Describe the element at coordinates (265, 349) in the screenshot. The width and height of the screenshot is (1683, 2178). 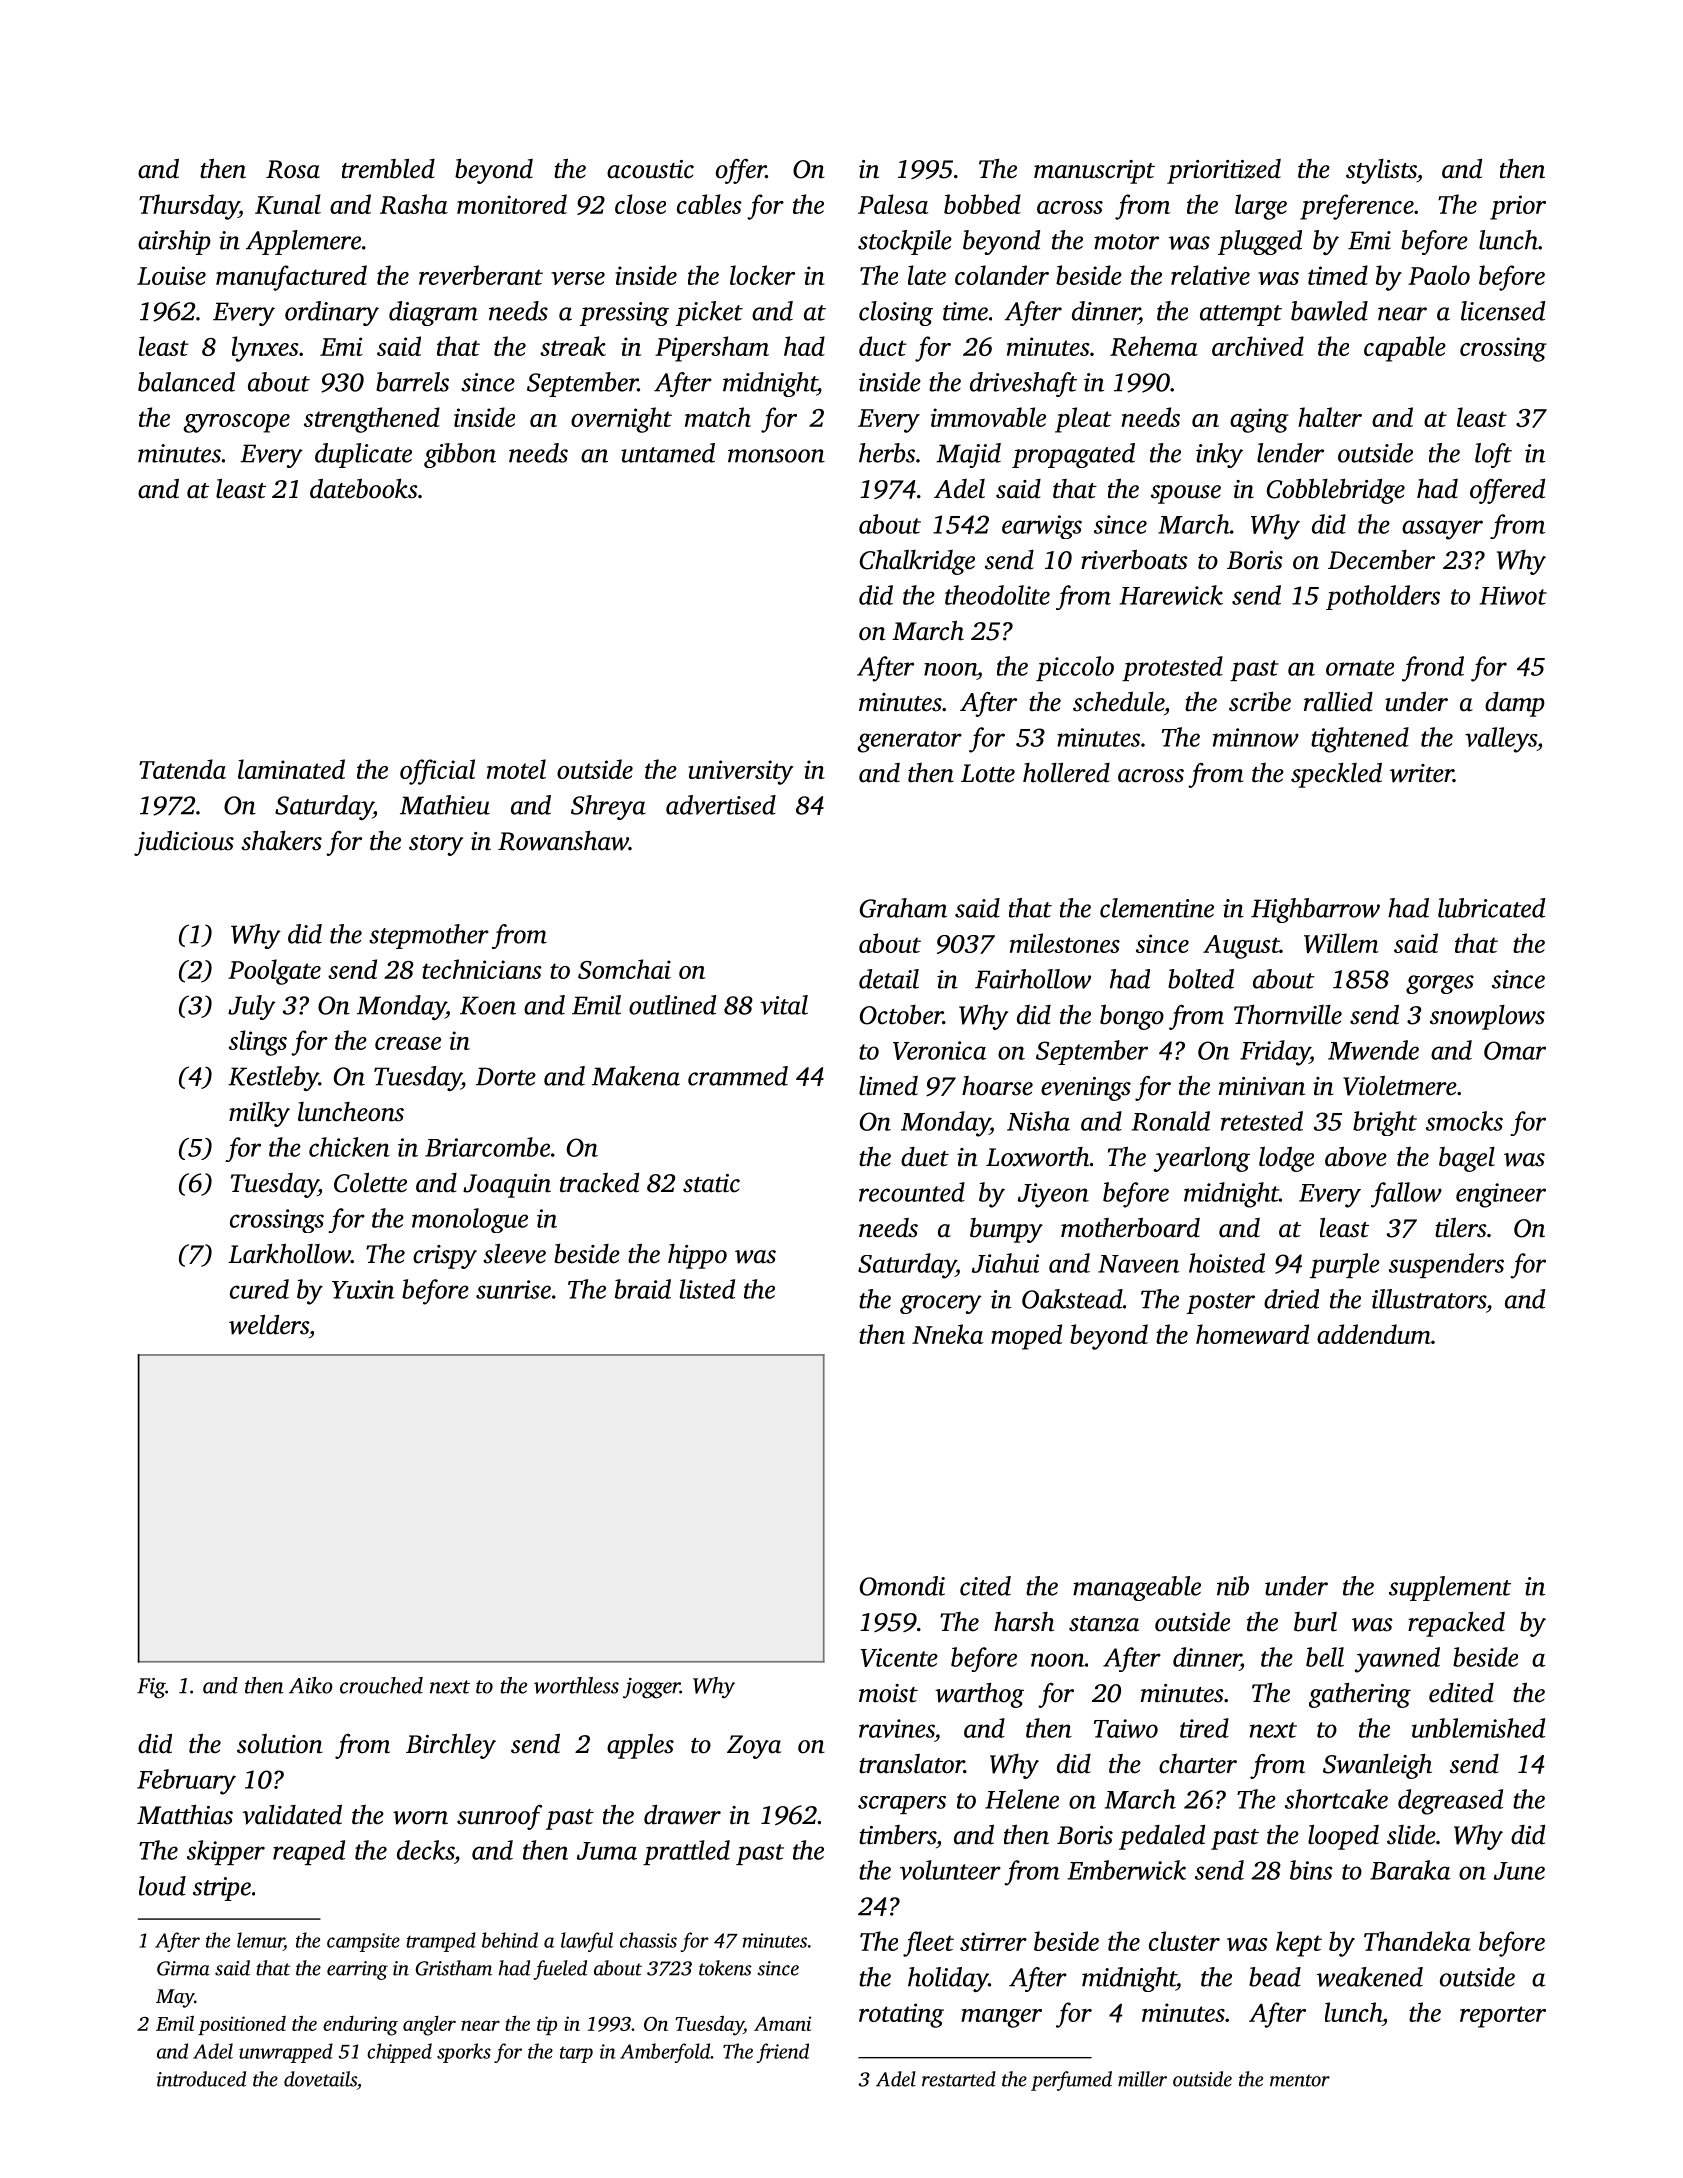
I see `lynxes` at that location.
